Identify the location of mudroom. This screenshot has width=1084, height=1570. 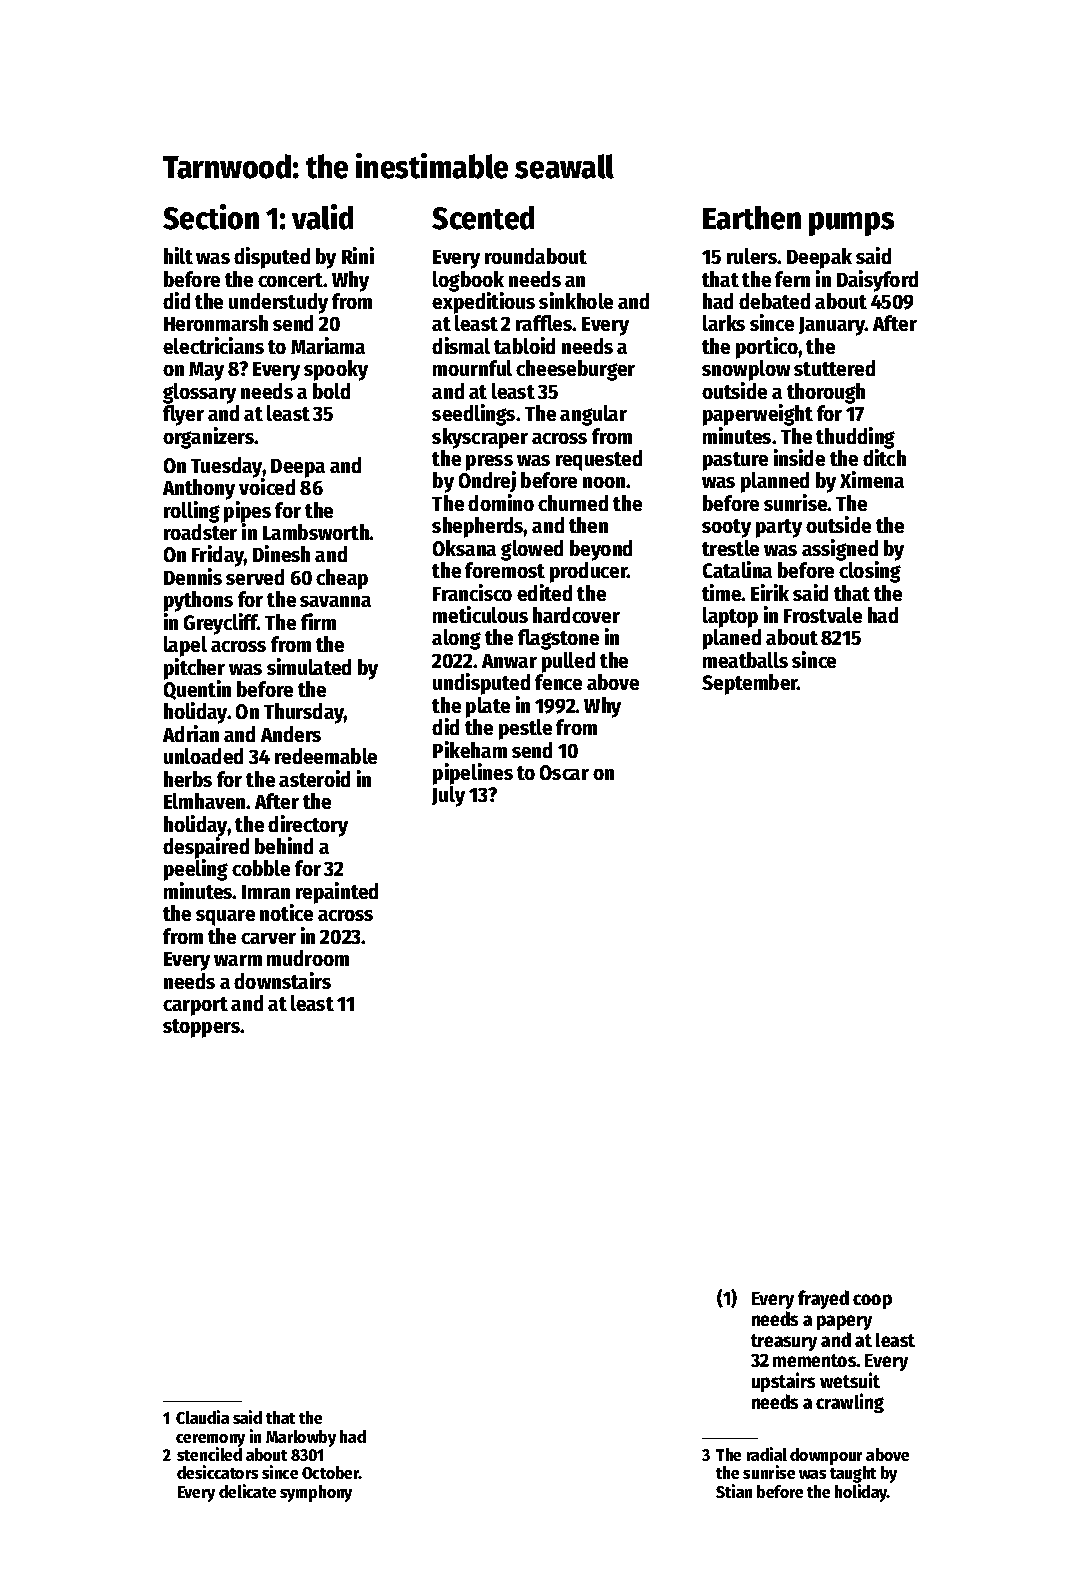
(308, 958).
